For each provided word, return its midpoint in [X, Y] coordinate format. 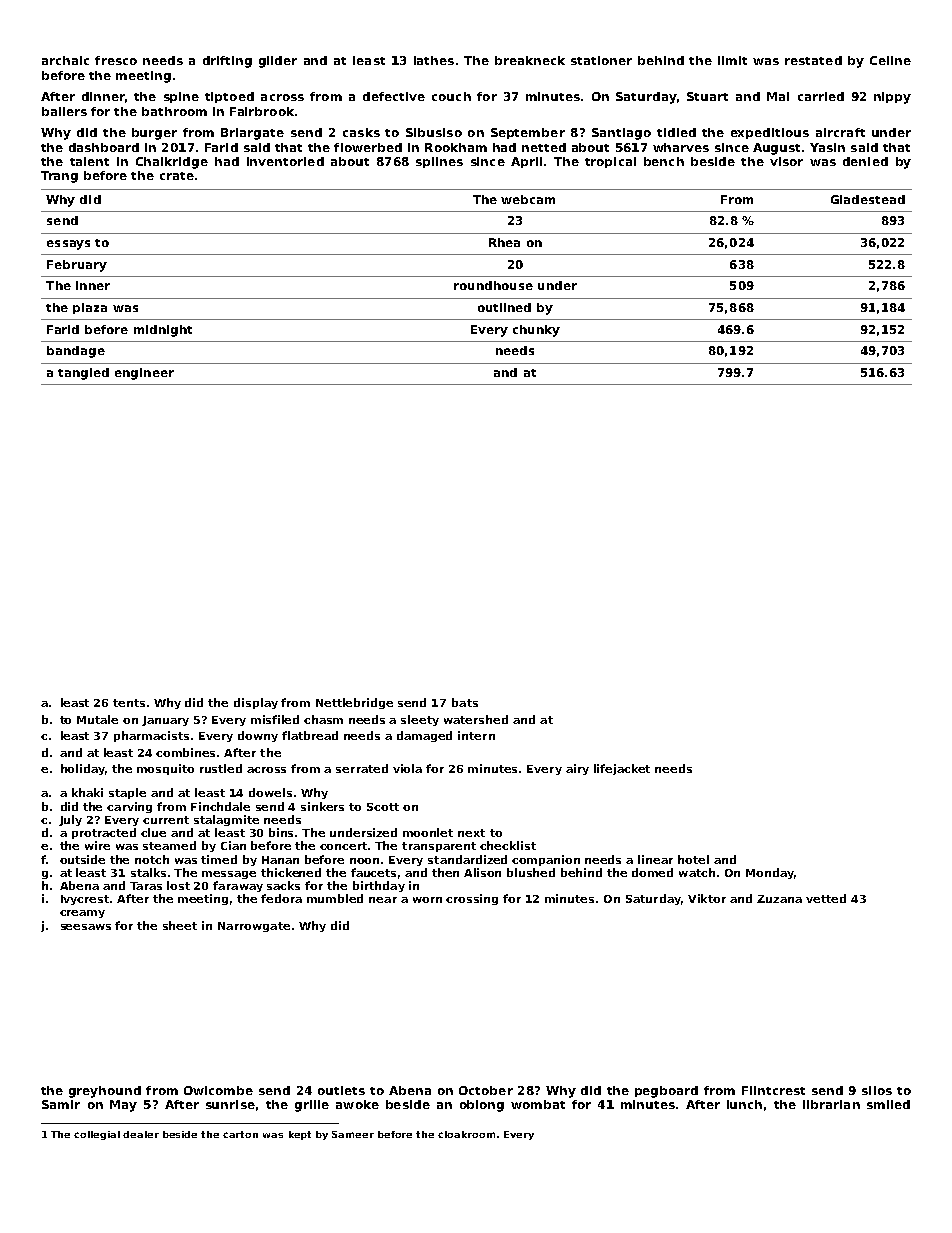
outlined [504, 307]
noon [364, 861]
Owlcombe [218, 1090]
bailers [64, 111]
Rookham [456, 147]
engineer [144, 374]
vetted [826, 898]
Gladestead [868, 199]
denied [865, 161]
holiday [83, 769]
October [486, 1090]
